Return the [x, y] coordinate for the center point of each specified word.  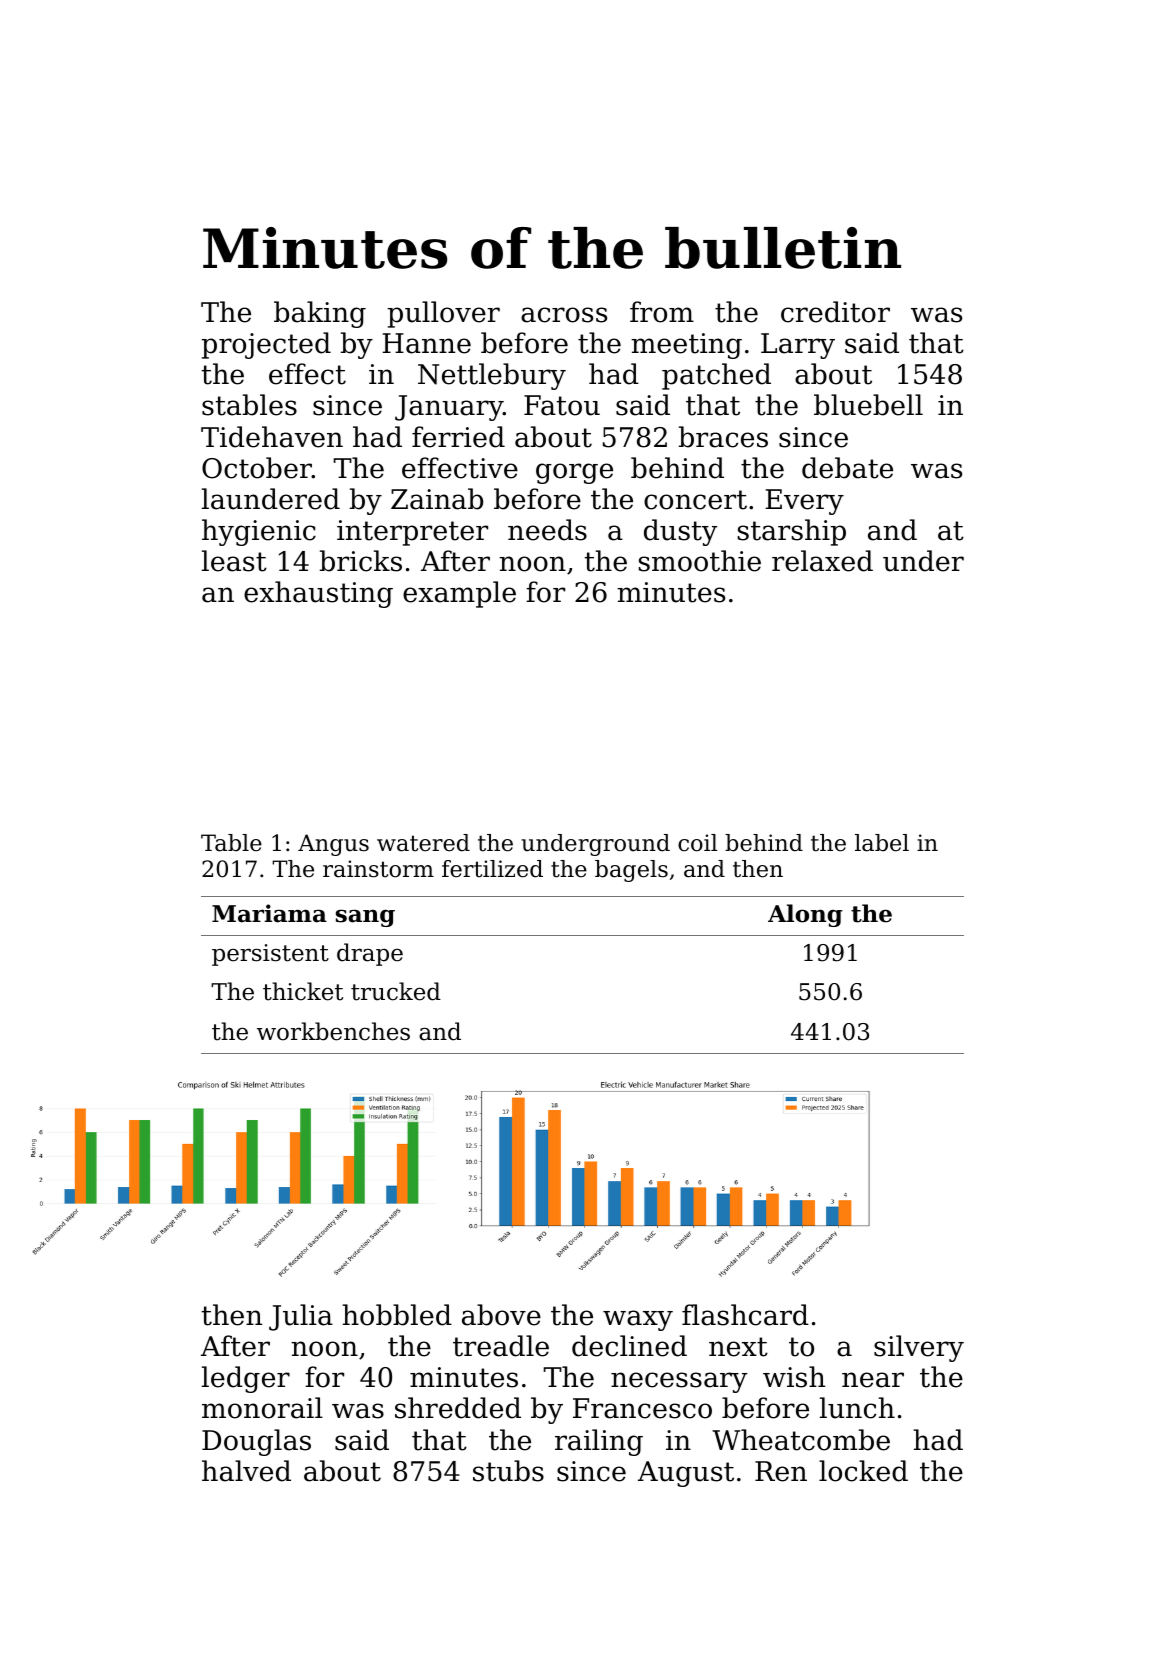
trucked [396, 991]
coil [698, 843]
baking [320, 314]
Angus [333, 845]
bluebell [868, 405]
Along [805, 915]
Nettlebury [492, 376]
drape [370, 954]
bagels [631, 871]
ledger [246, 1379]
